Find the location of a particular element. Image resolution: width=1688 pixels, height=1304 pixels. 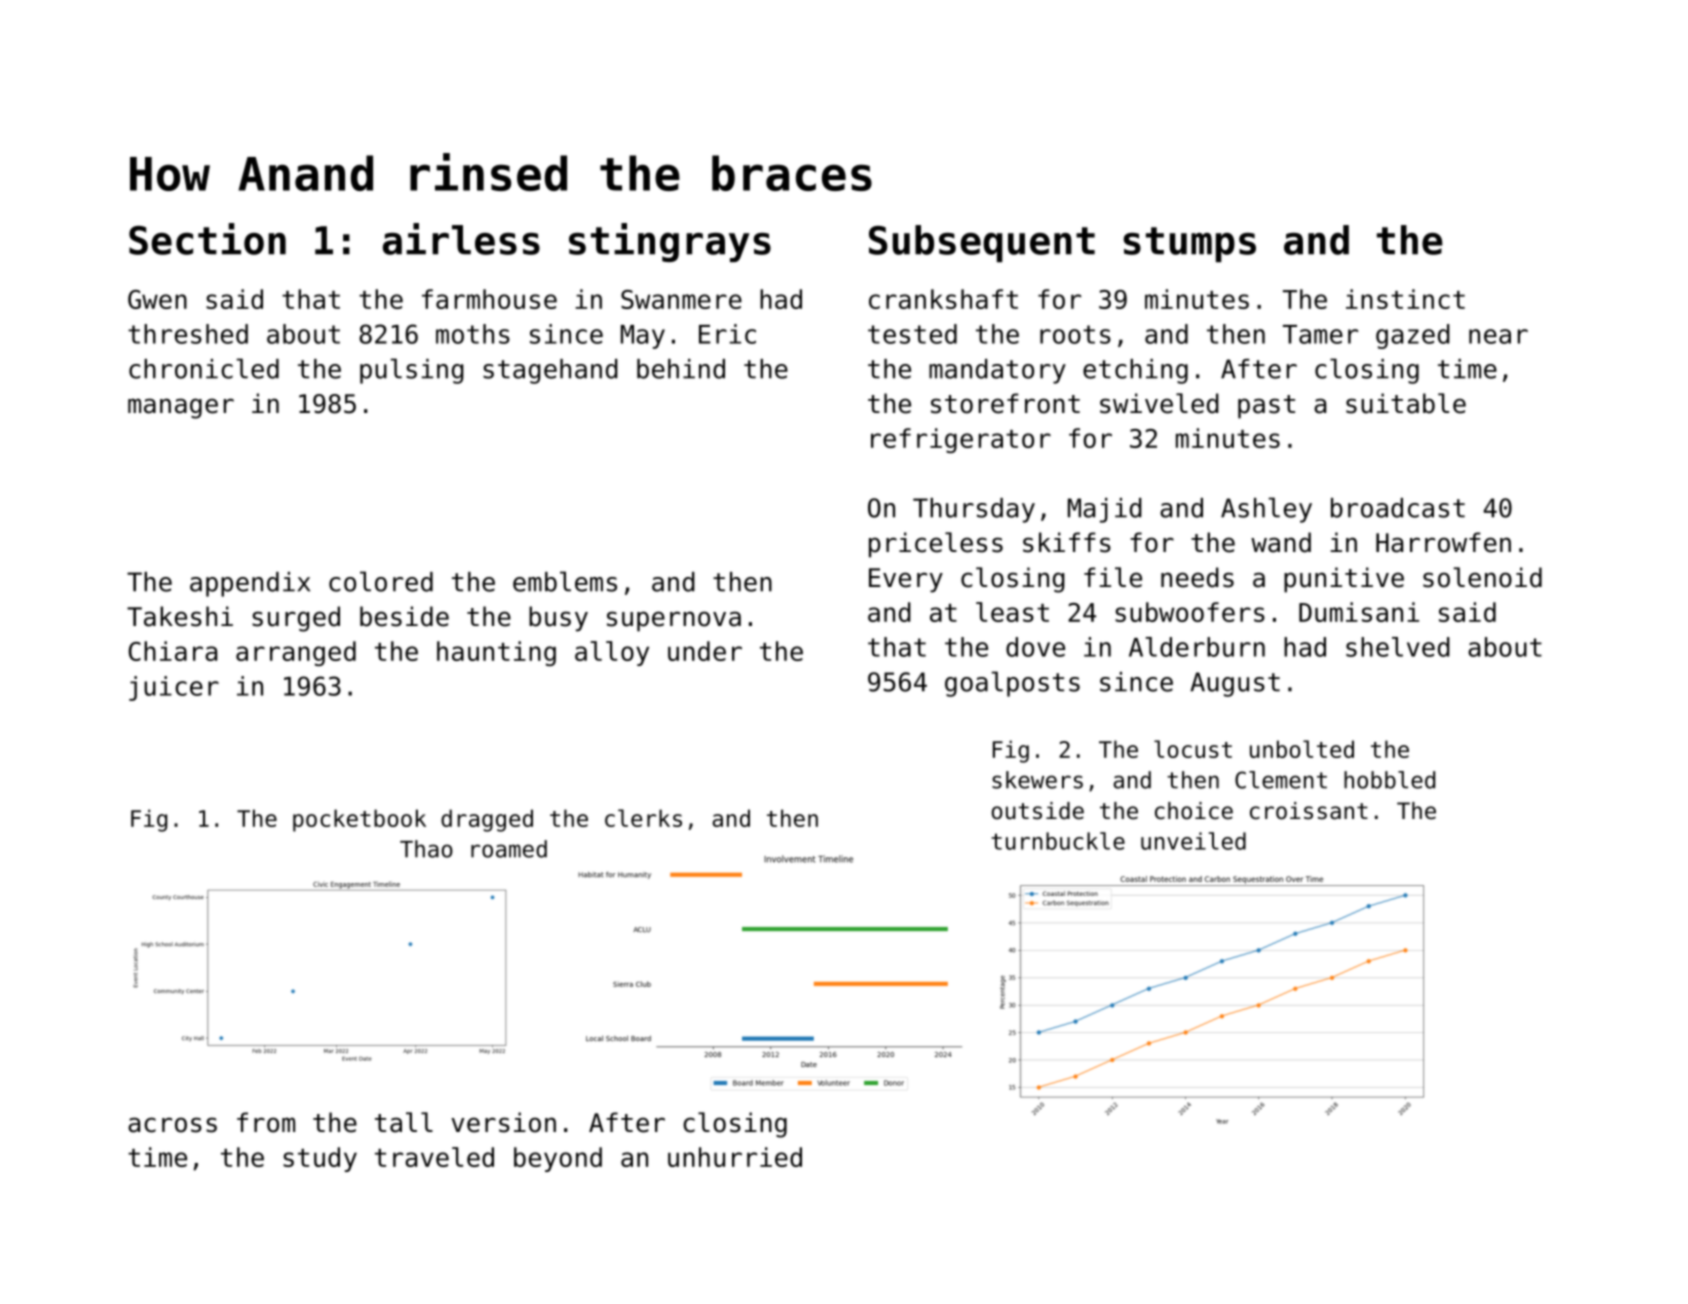

refrigerator is located at coordinates (961, 440).
